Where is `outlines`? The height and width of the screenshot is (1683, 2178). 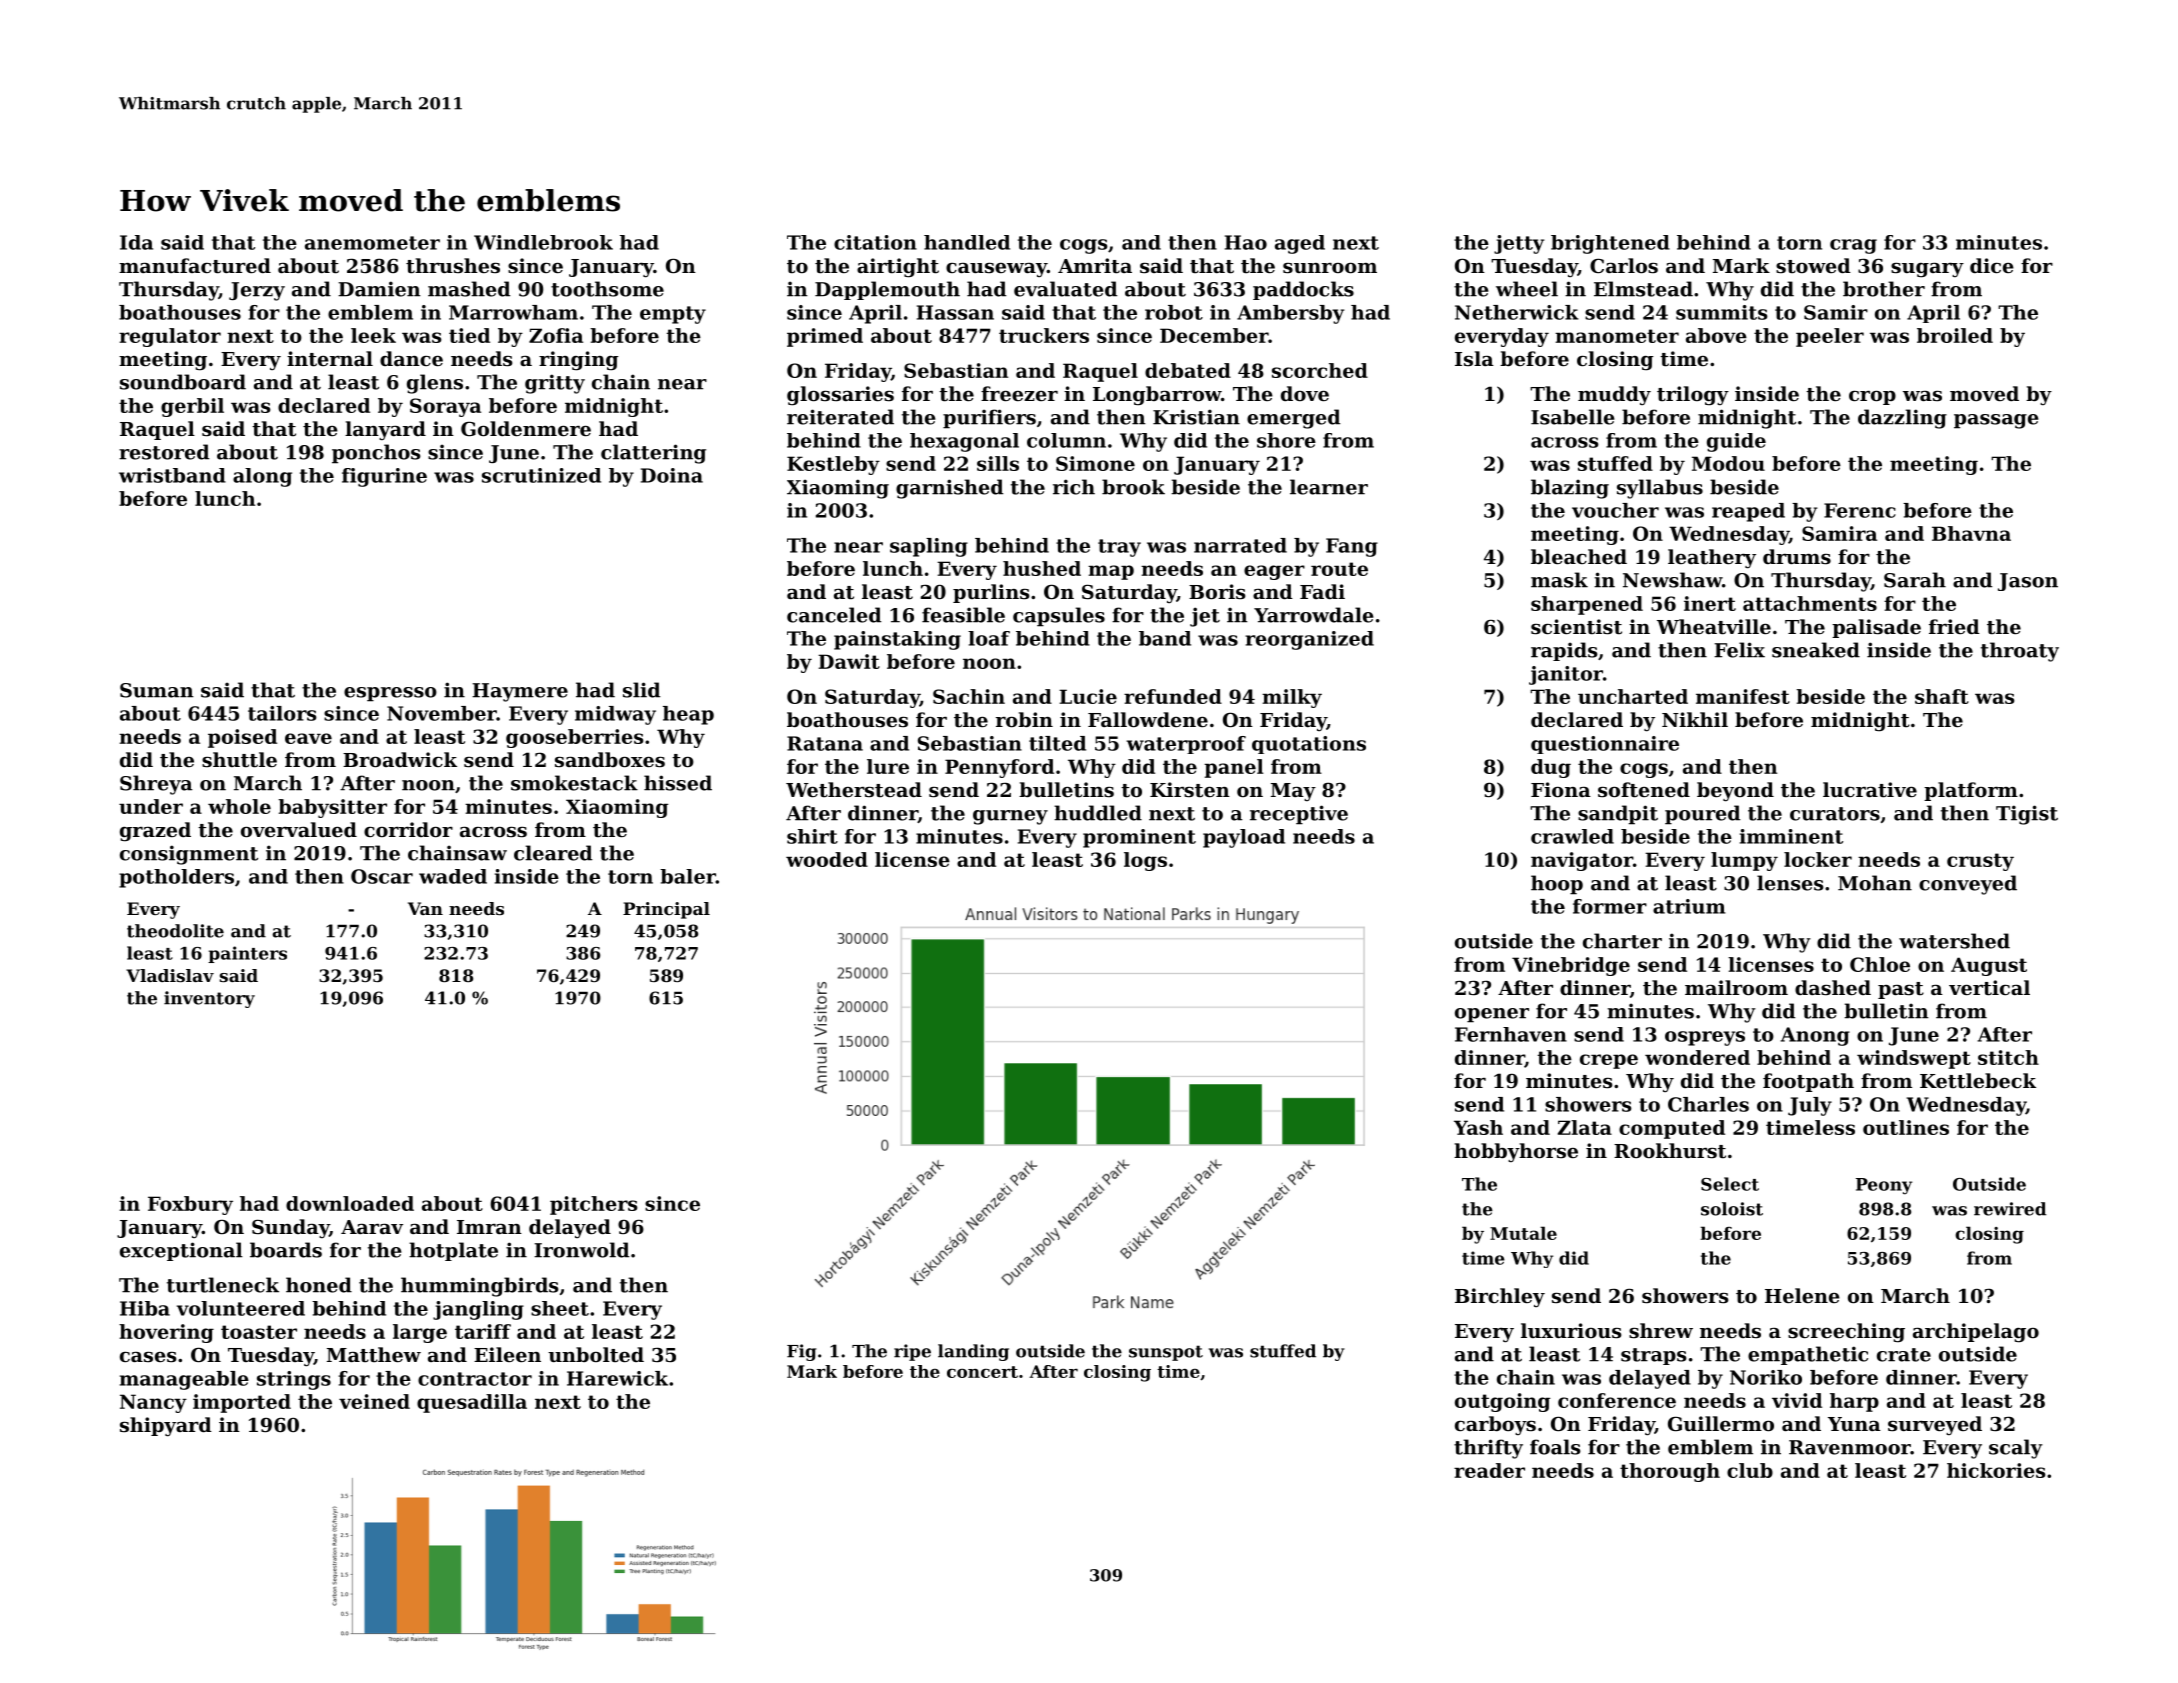 outlines is located at coordinates (1906, 1127).
